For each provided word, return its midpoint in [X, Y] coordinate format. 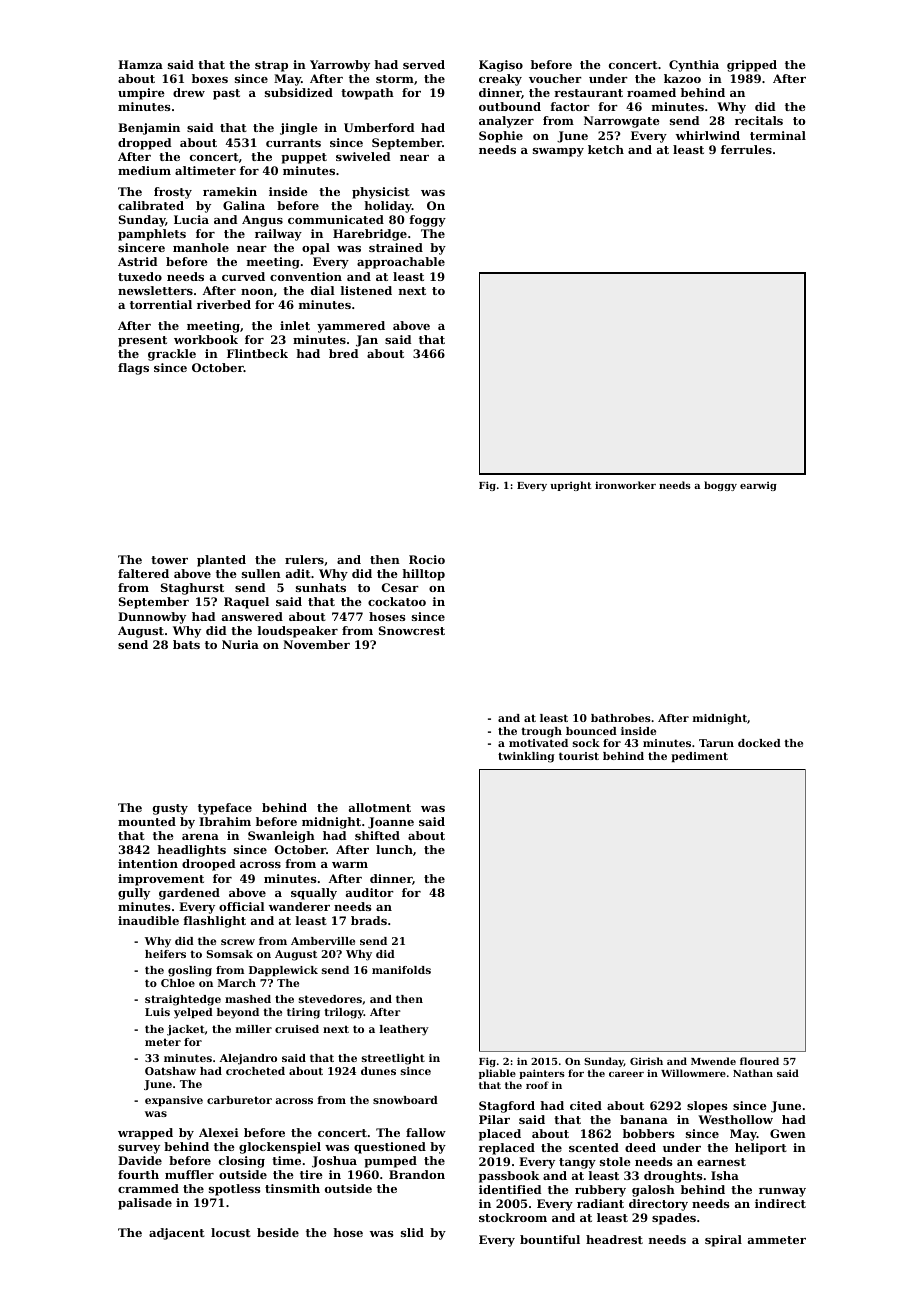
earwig [758, 486]
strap [271, 66]
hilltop [423, 575]
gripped [752, 66]
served [424, 64]
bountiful [550, 1239]
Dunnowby [152, 618]
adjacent [177, 1234]
